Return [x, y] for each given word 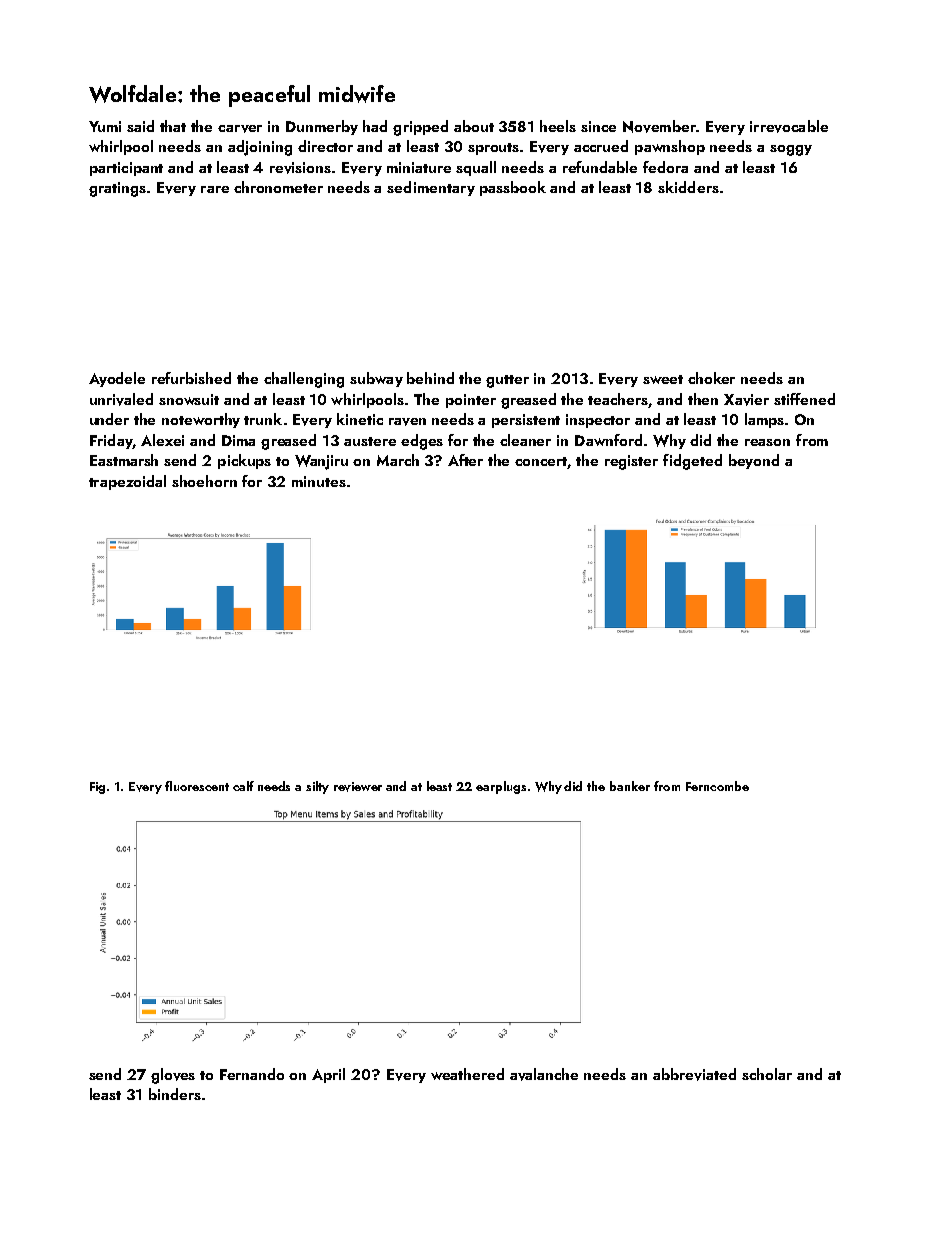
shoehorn [204, 481]
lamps [764, 420]
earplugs [501, 787]
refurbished [191, 378]
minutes [319, 481]
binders [175, 1094]
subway [376, 379]
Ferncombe [717, 786]
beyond [754, 461]
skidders [688, 187]
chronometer [278, 187]
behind [430, 378]
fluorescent [197, 786]
